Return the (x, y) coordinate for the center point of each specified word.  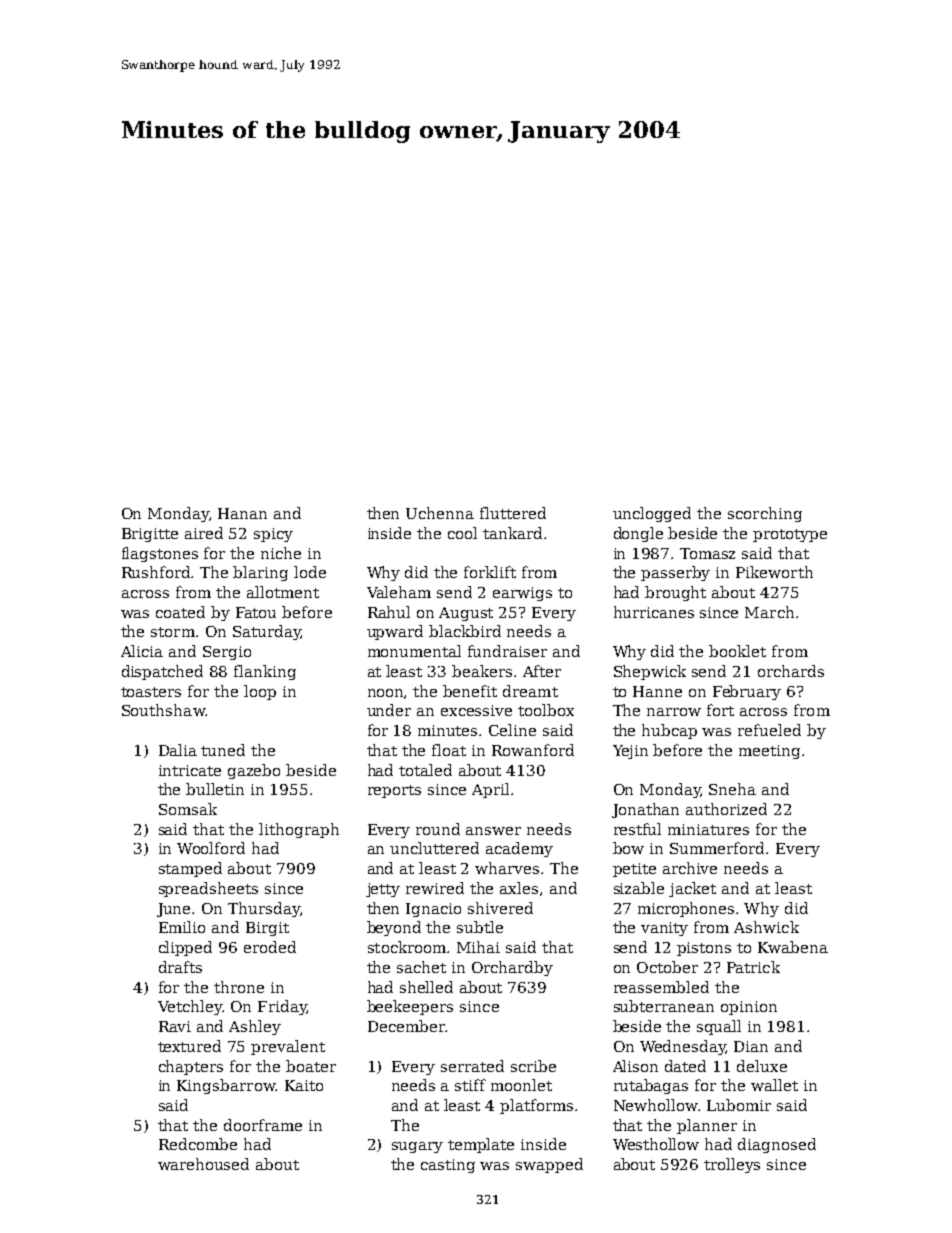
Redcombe (198, 1144)
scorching (765, 514)
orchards (791, 671)
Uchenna (440, 513)
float (449, 750)
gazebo (254, 771)
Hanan (242, 513)
